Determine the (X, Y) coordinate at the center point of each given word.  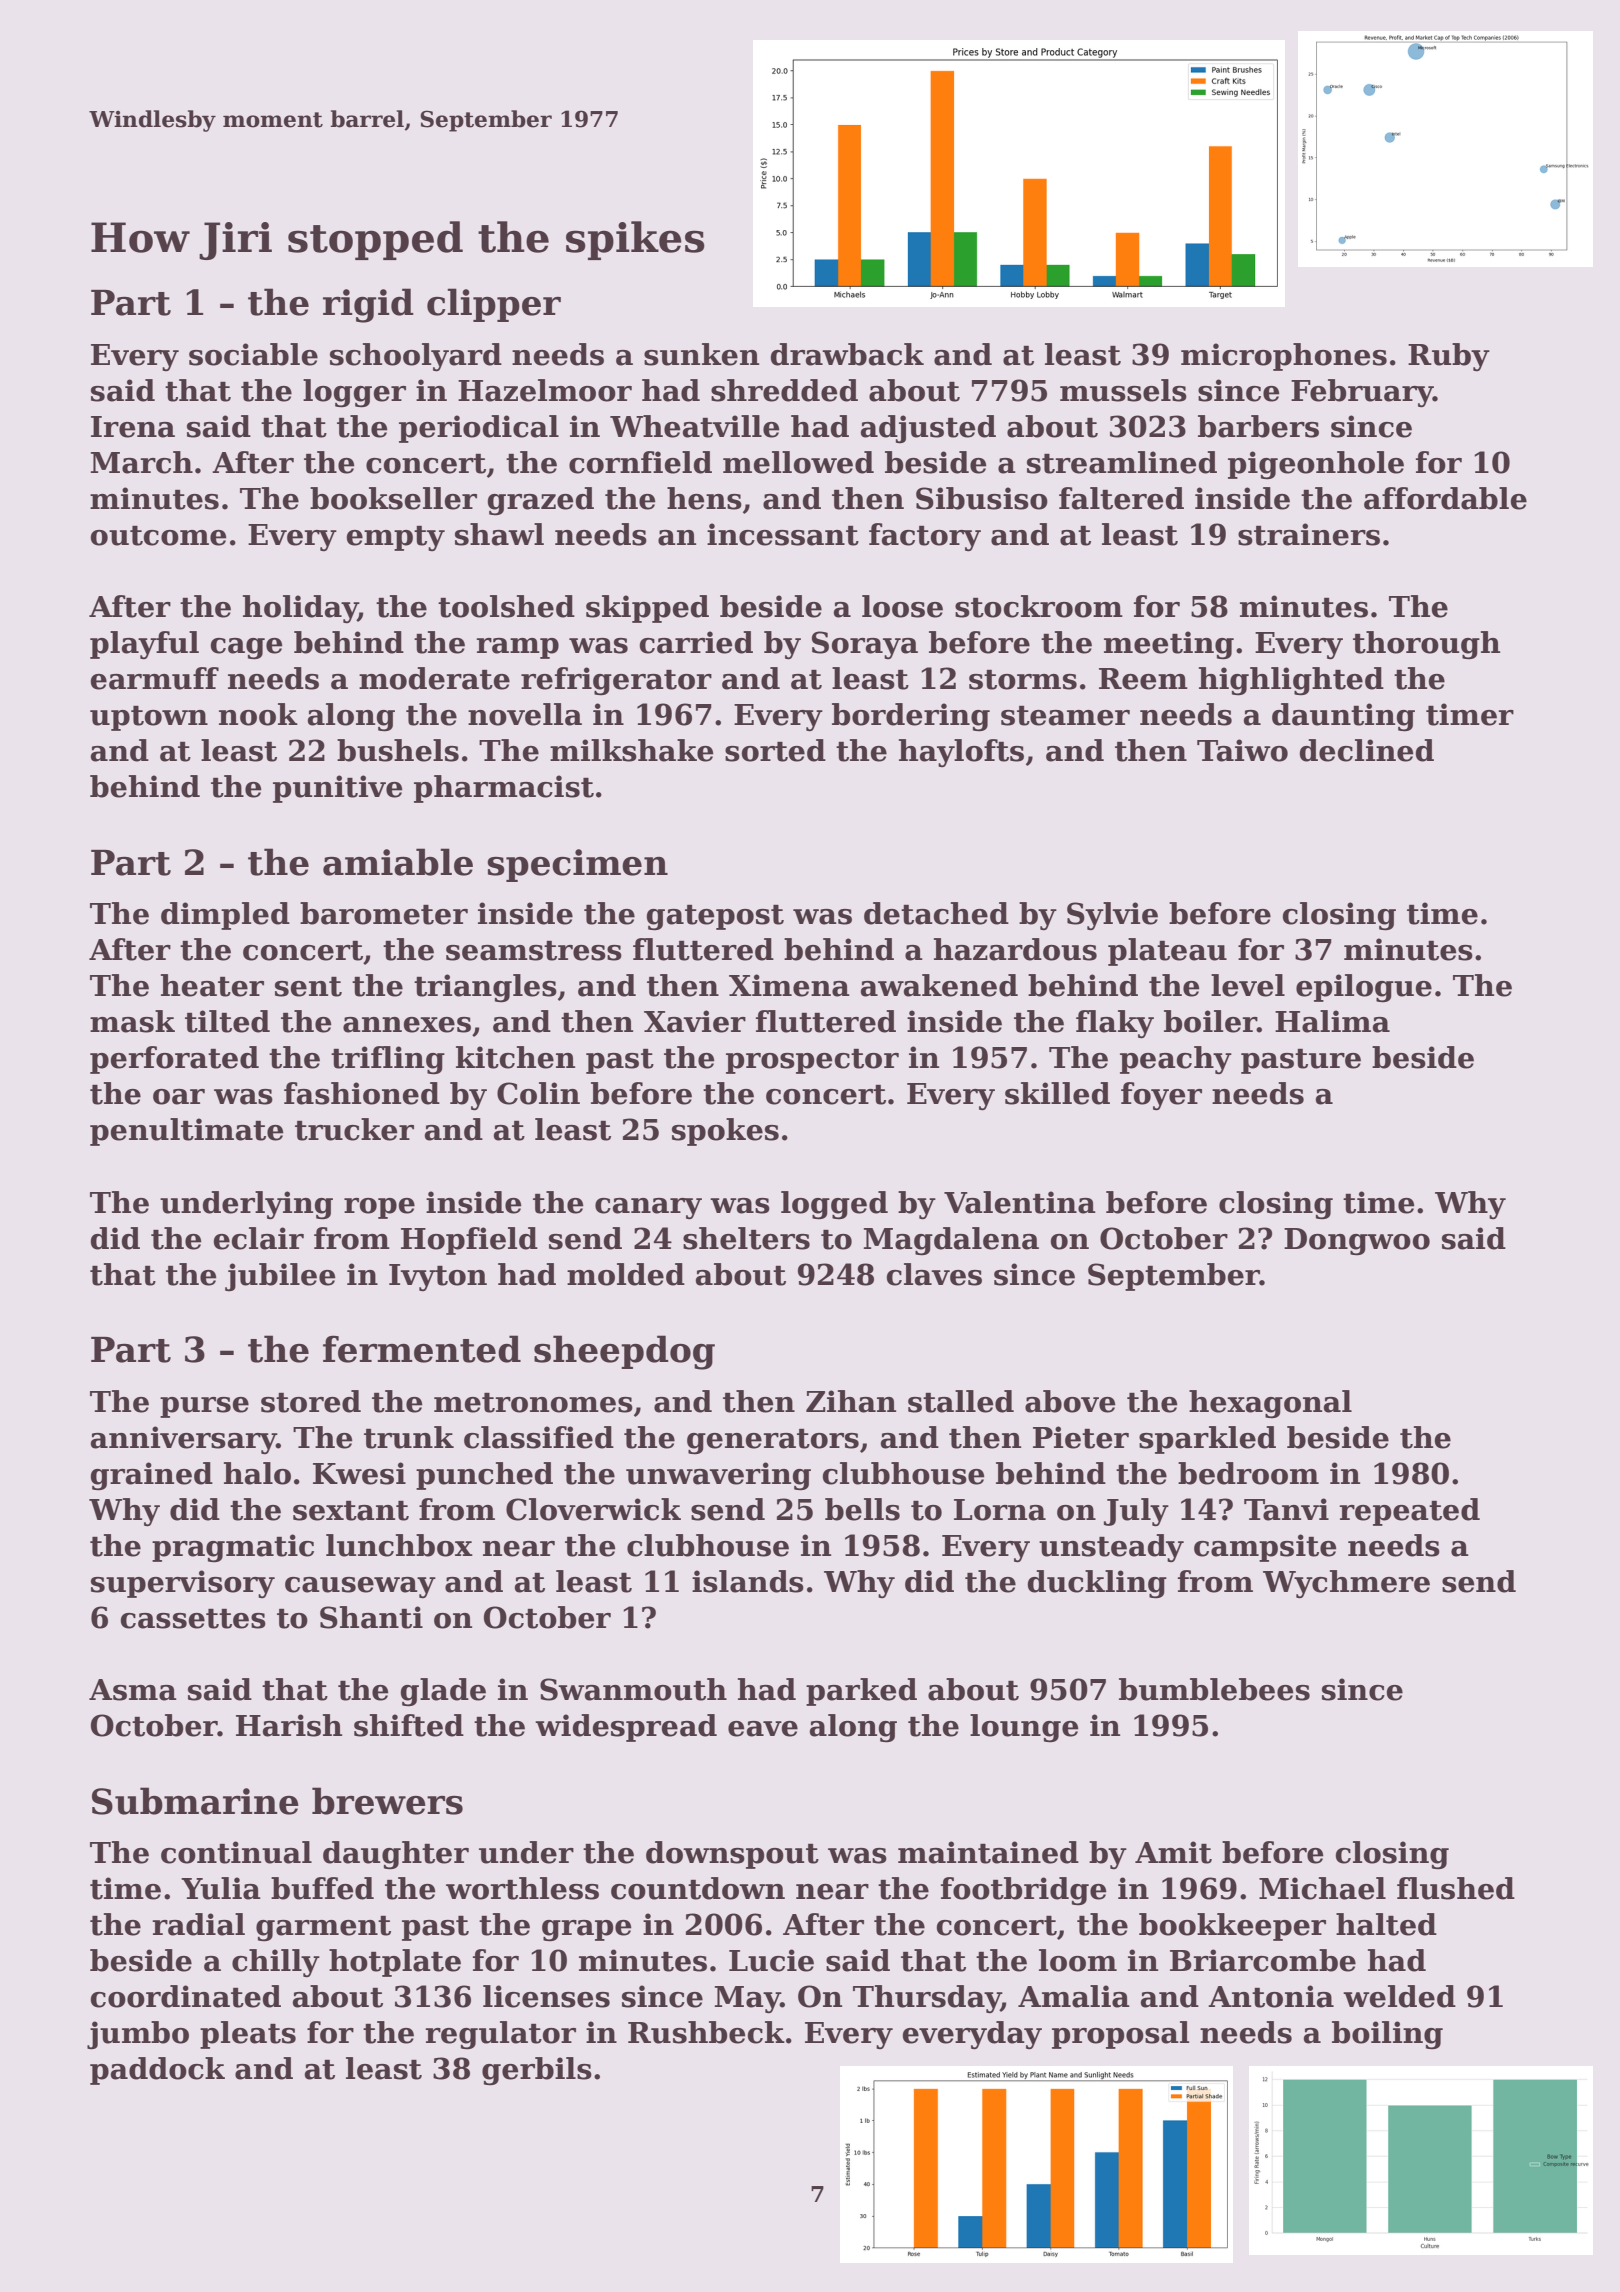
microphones (1284, 357)
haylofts (961, 753)
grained (151, 1476)
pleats (248, 2035)
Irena (133, 427)
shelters (746, 1238)
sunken (701, 354)
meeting (1169, 645)
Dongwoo (1357, 1242)
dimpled (225, 916)
